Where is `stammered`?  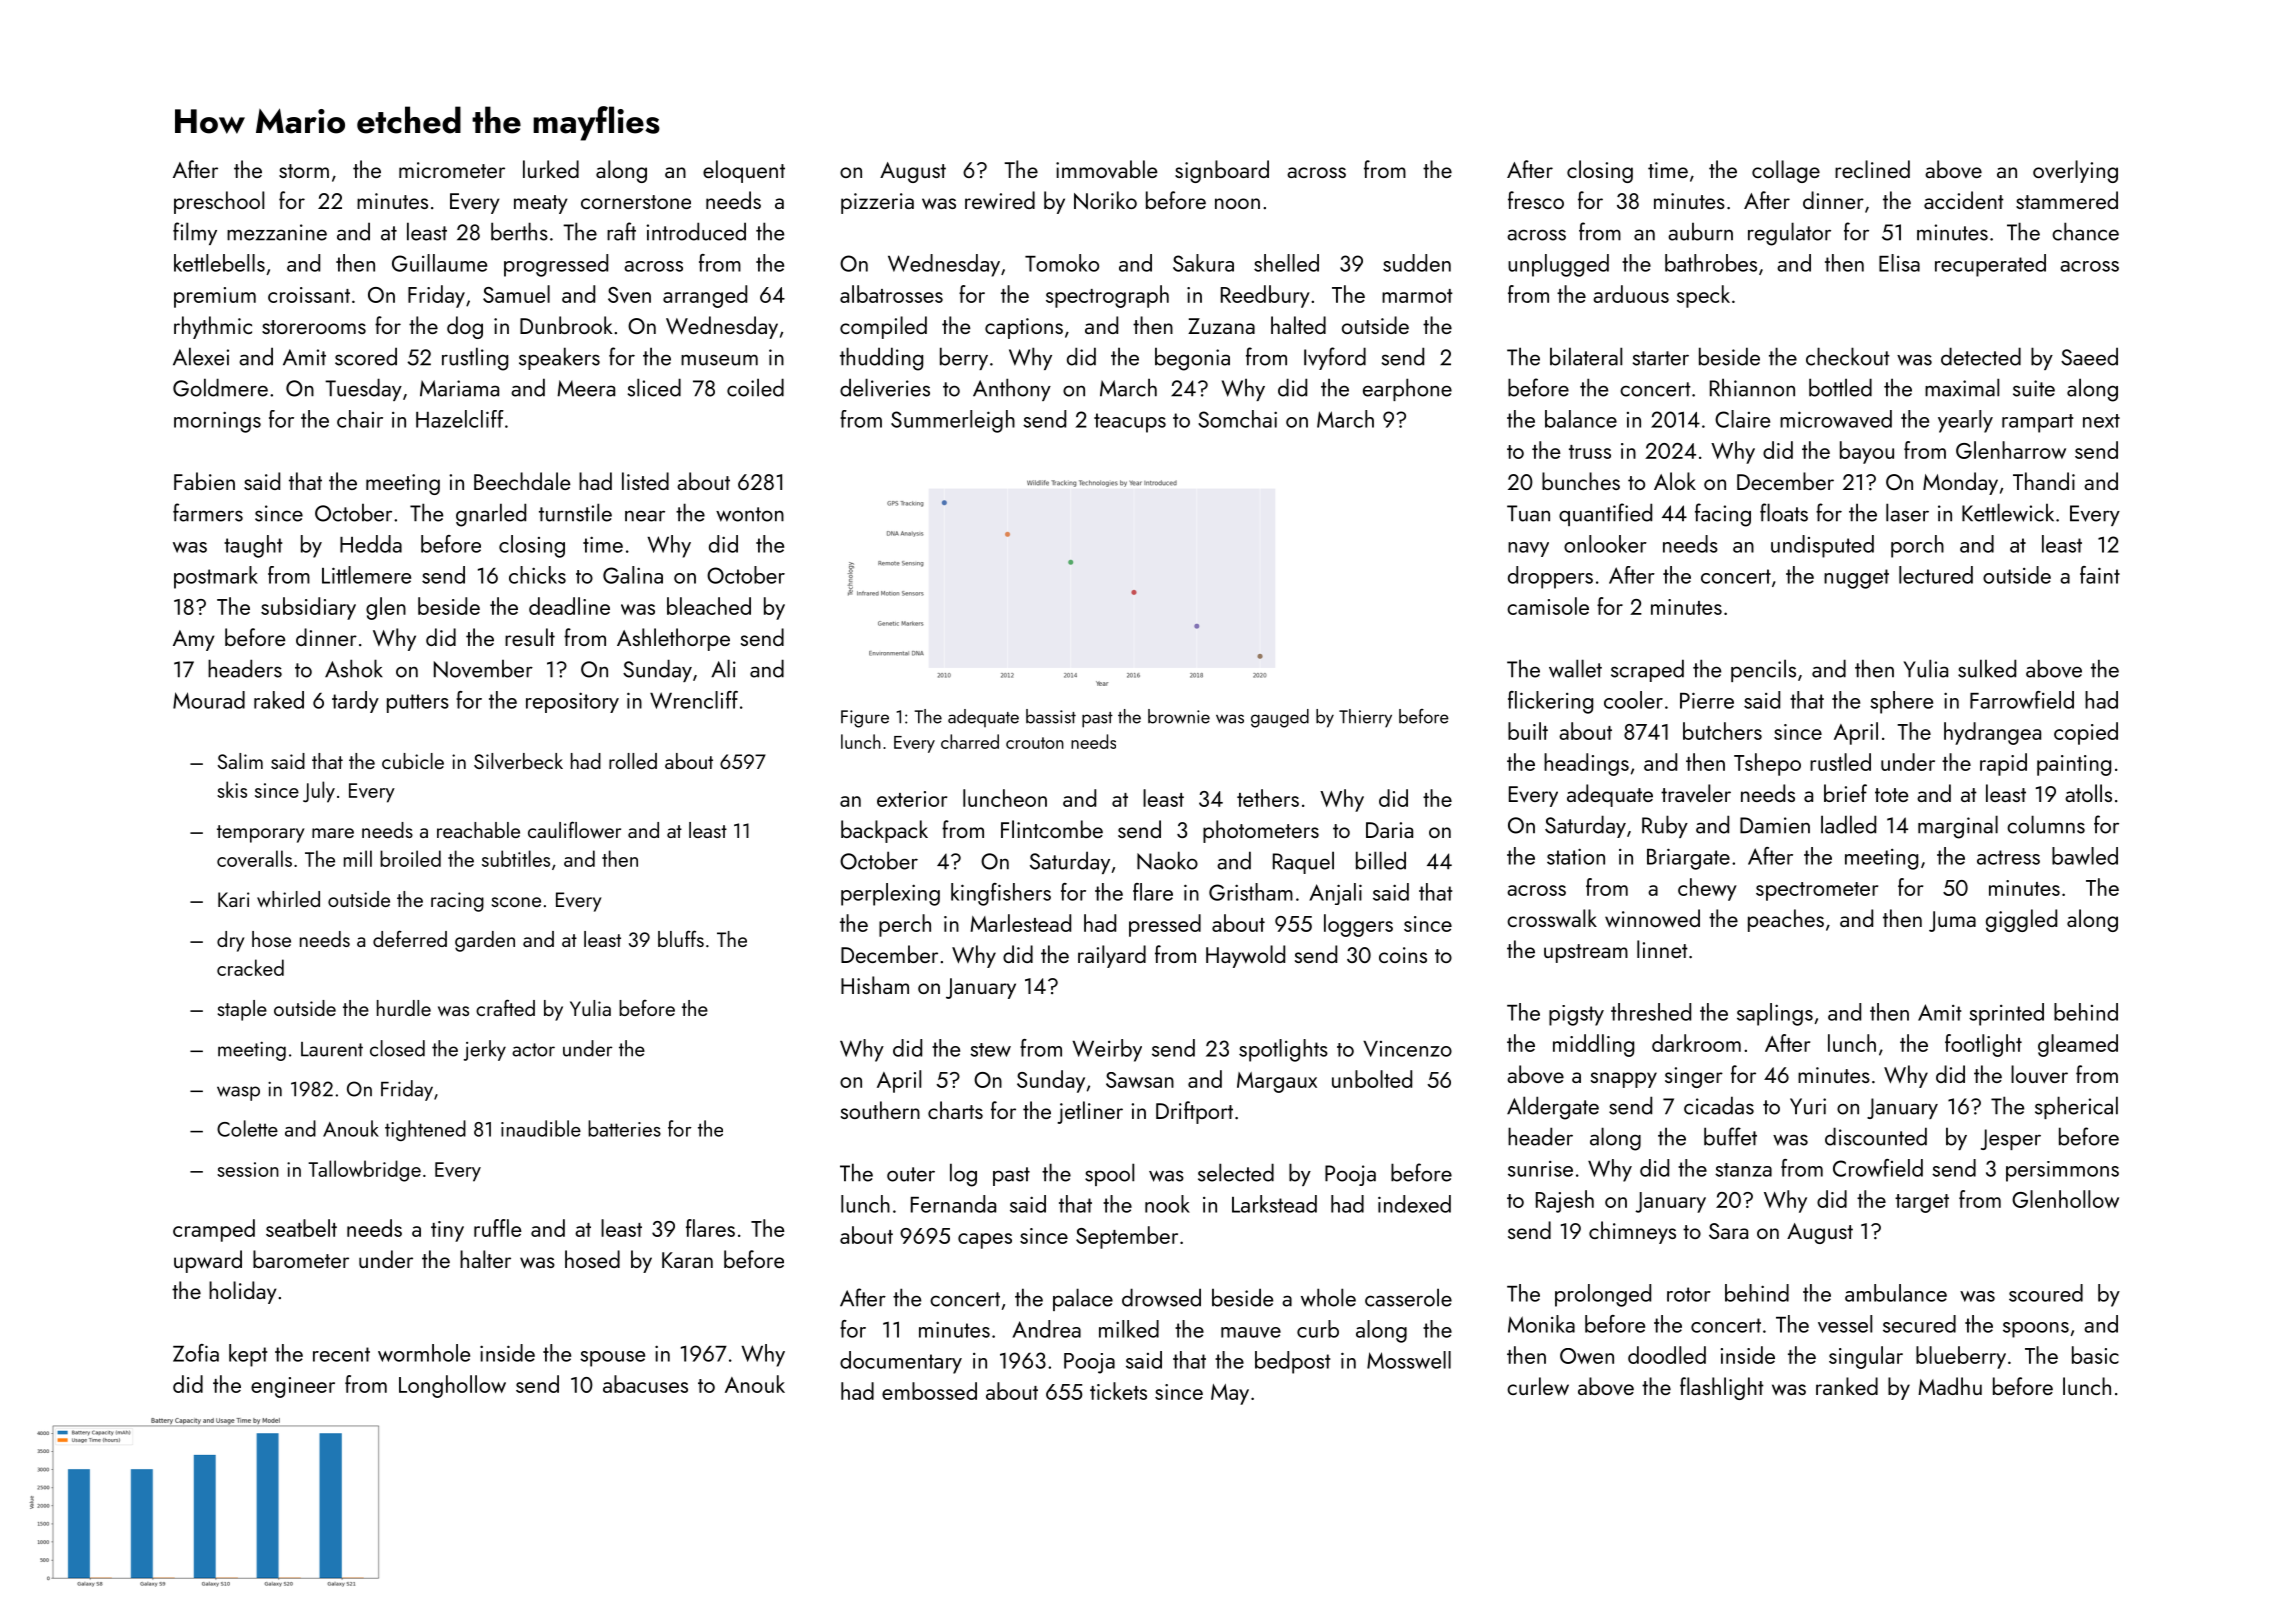
stammered is located at coordinates (2067, 200).
